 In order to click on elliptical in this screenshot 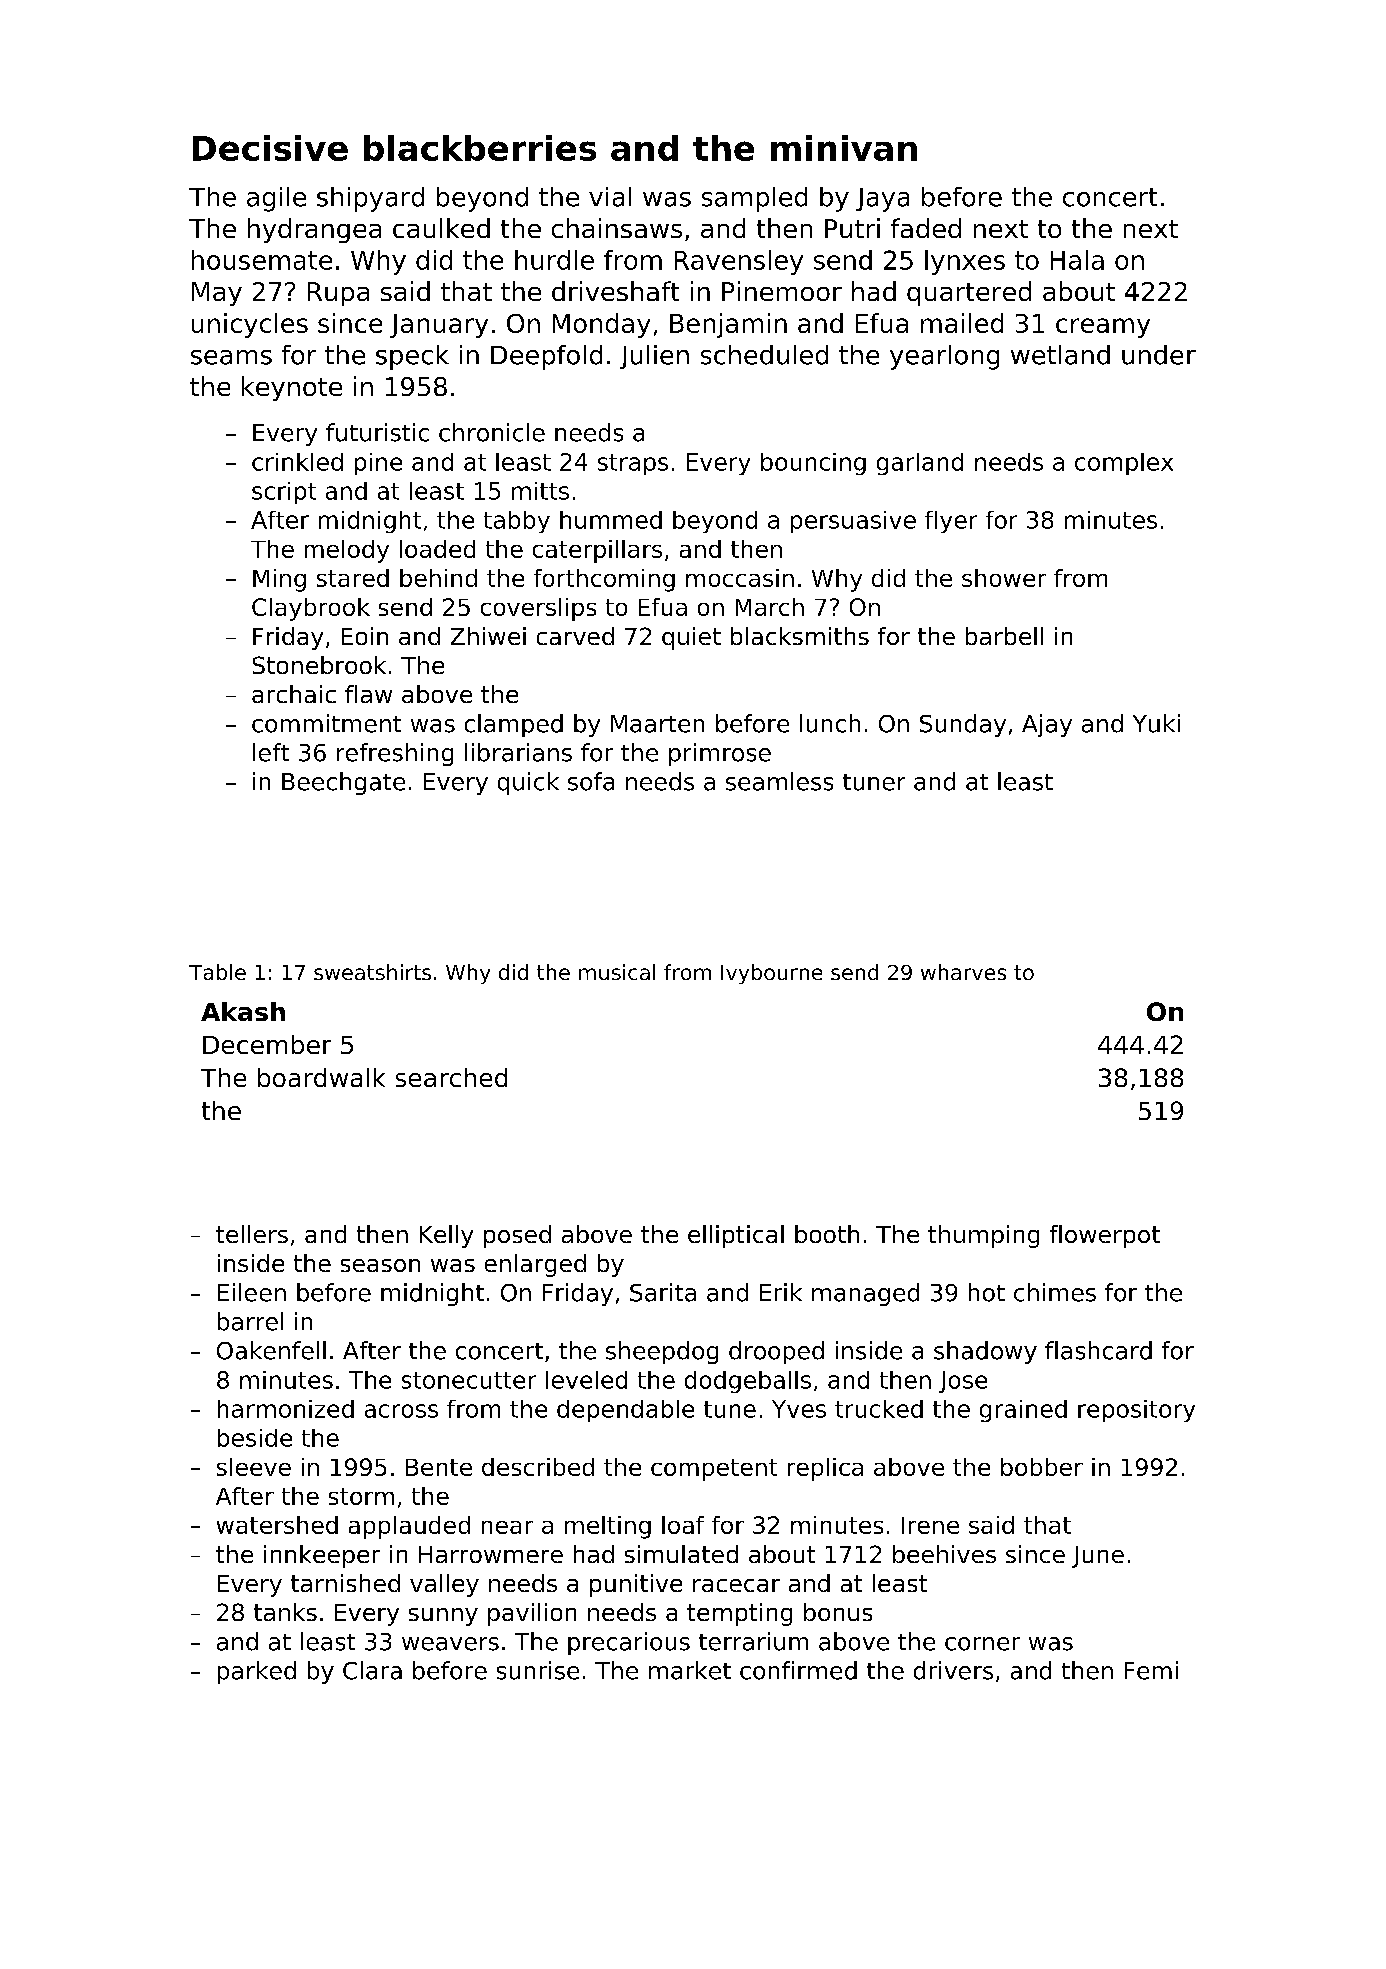, I will do `click(736, 1236)`.
